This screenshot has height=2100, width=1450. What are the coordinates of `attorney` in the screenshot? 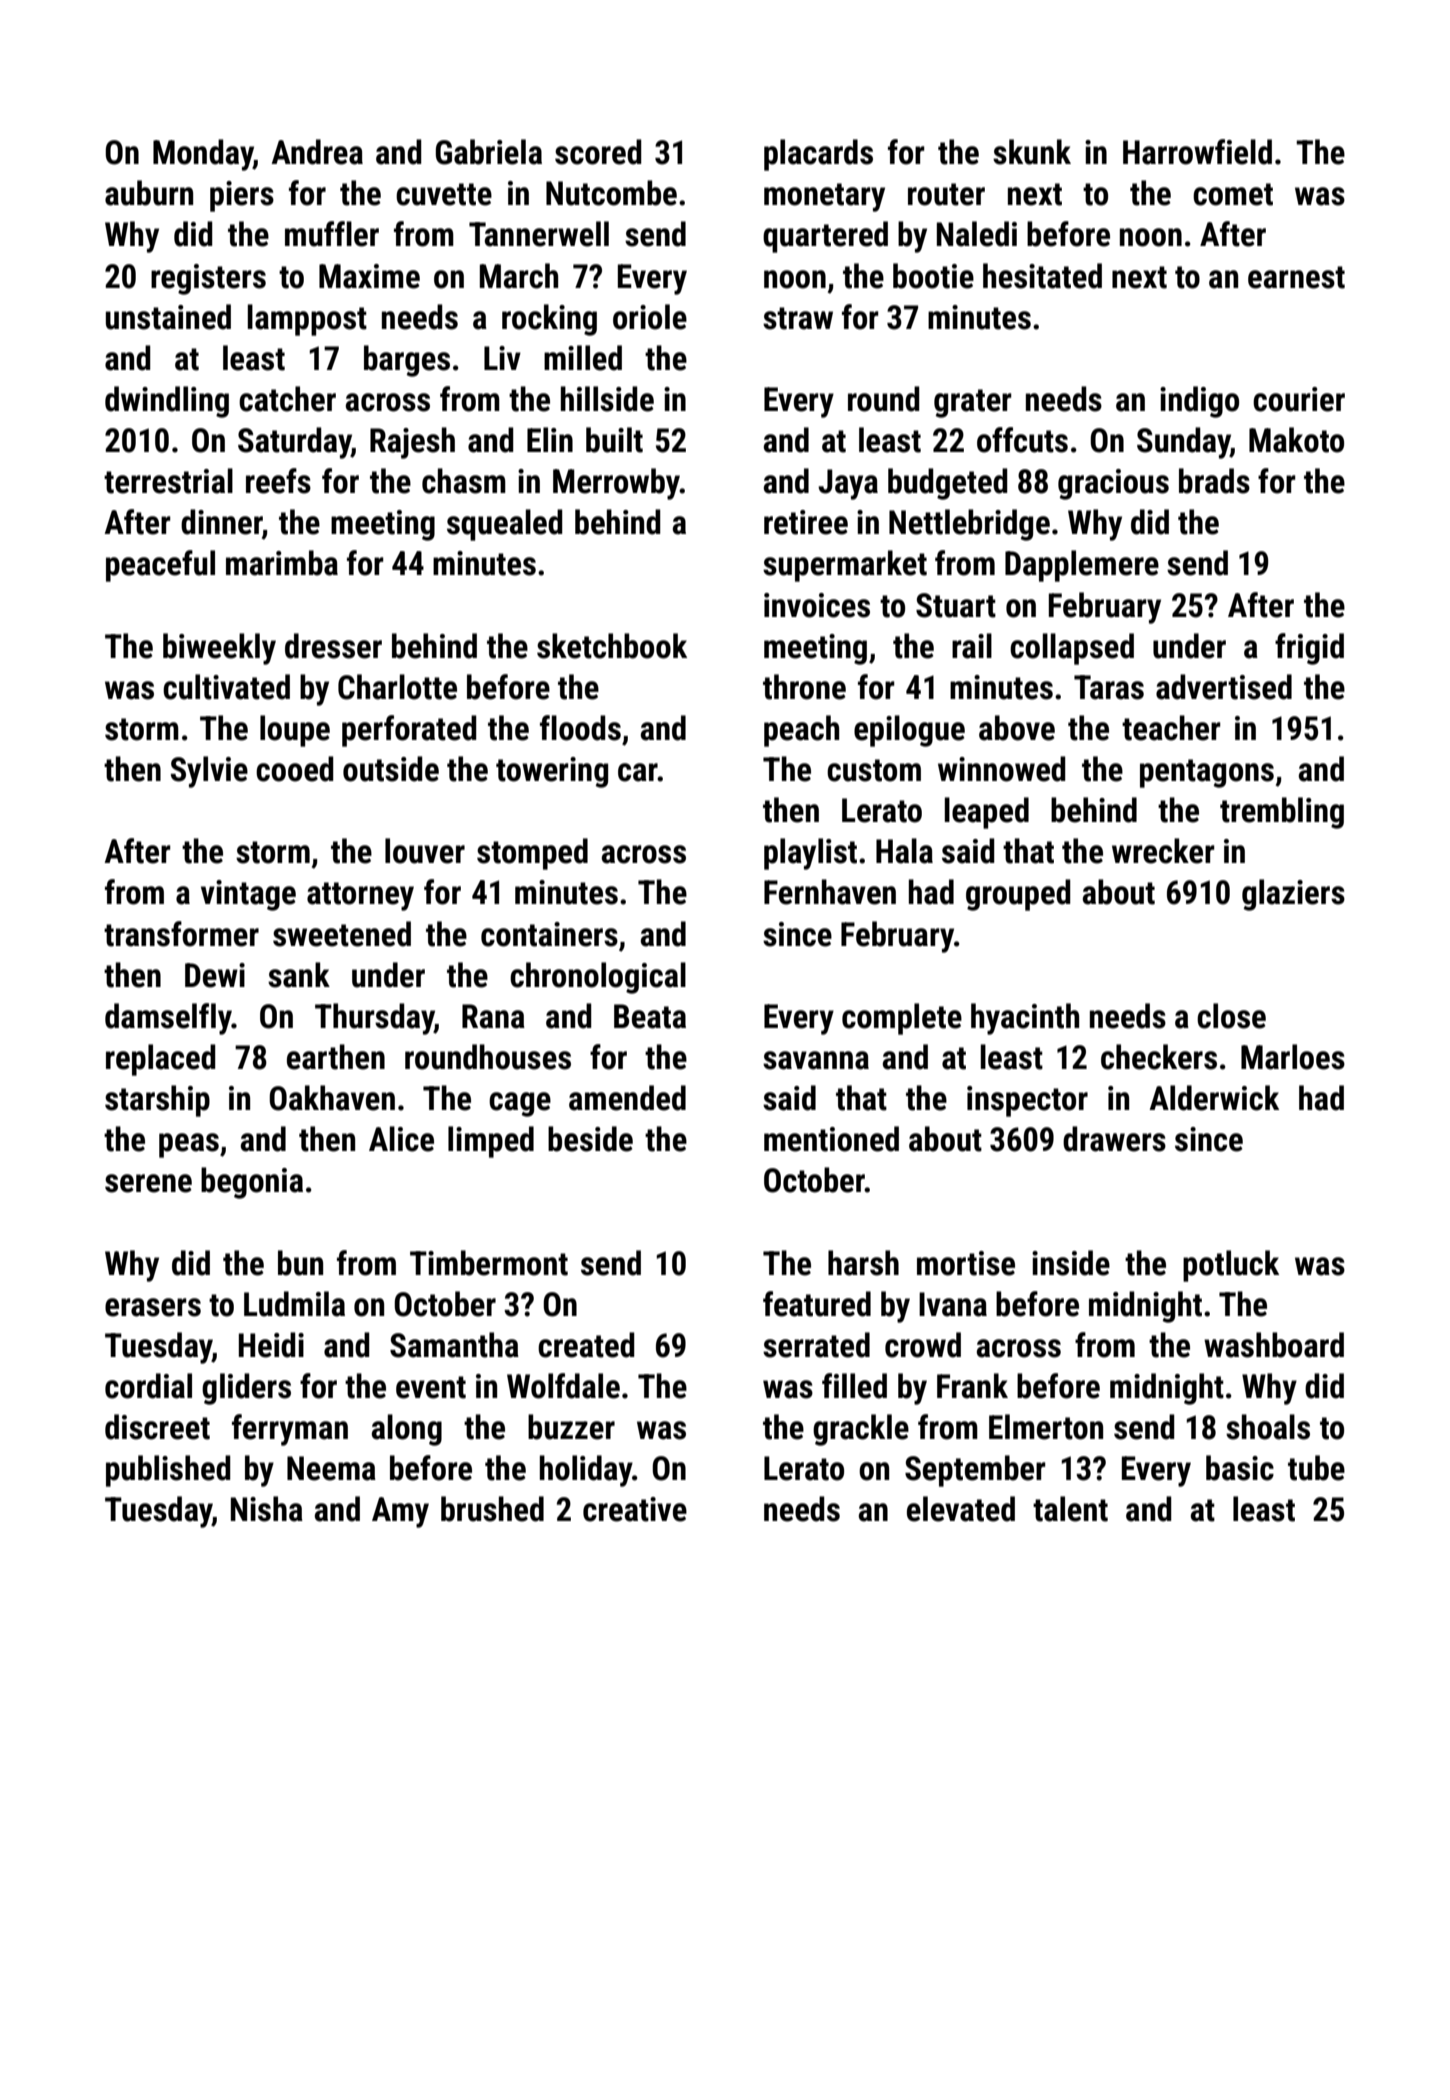 It's located at (360, 896).
